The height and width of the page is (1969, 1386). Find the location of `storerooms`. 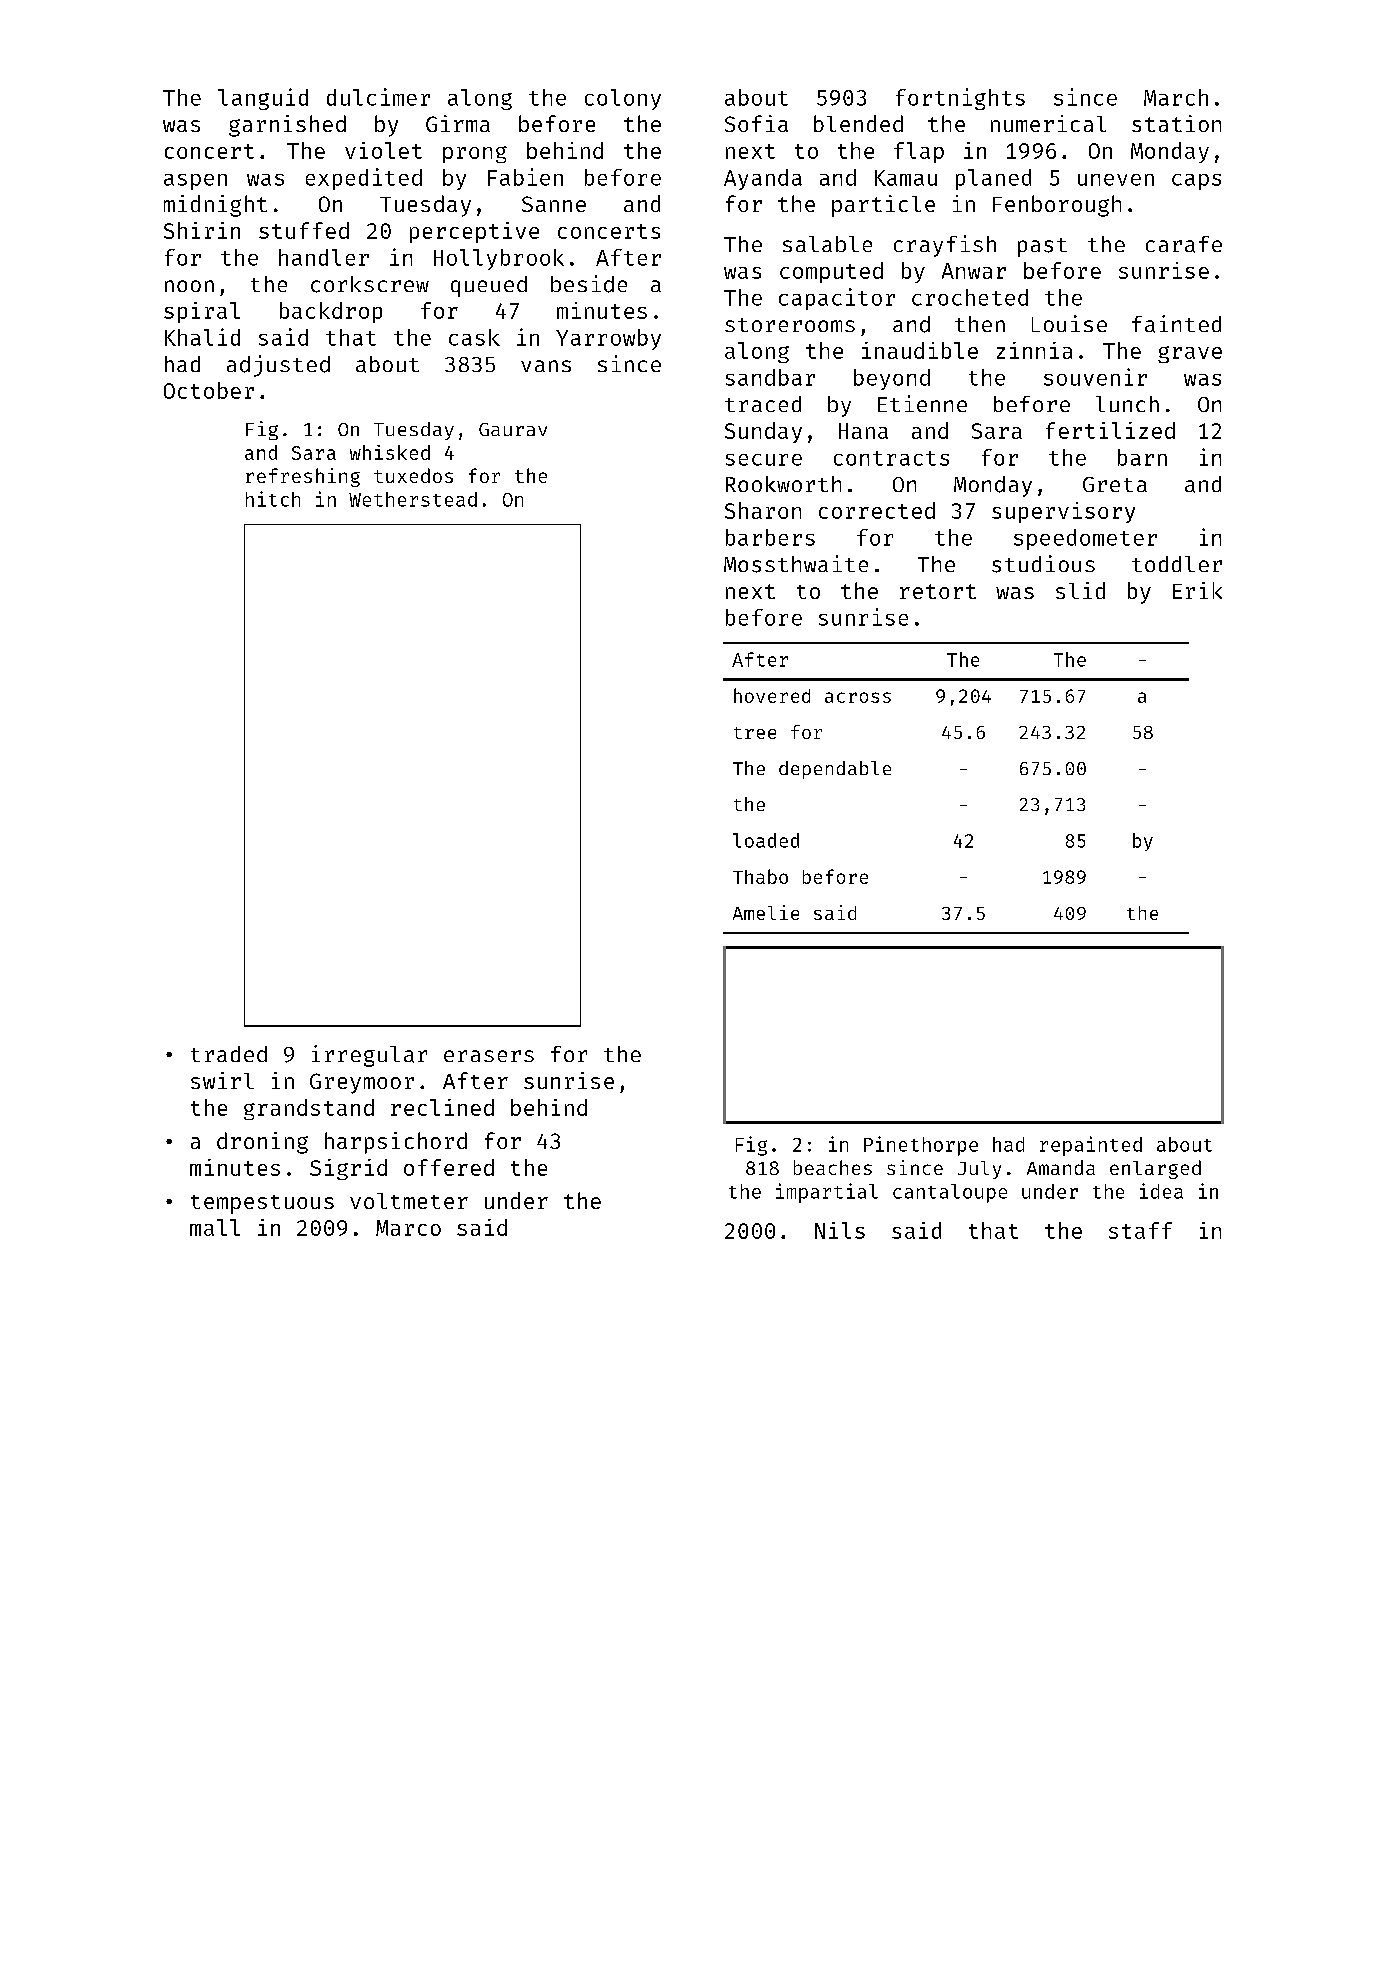

storerooms is located at coordinates (790, 325).
